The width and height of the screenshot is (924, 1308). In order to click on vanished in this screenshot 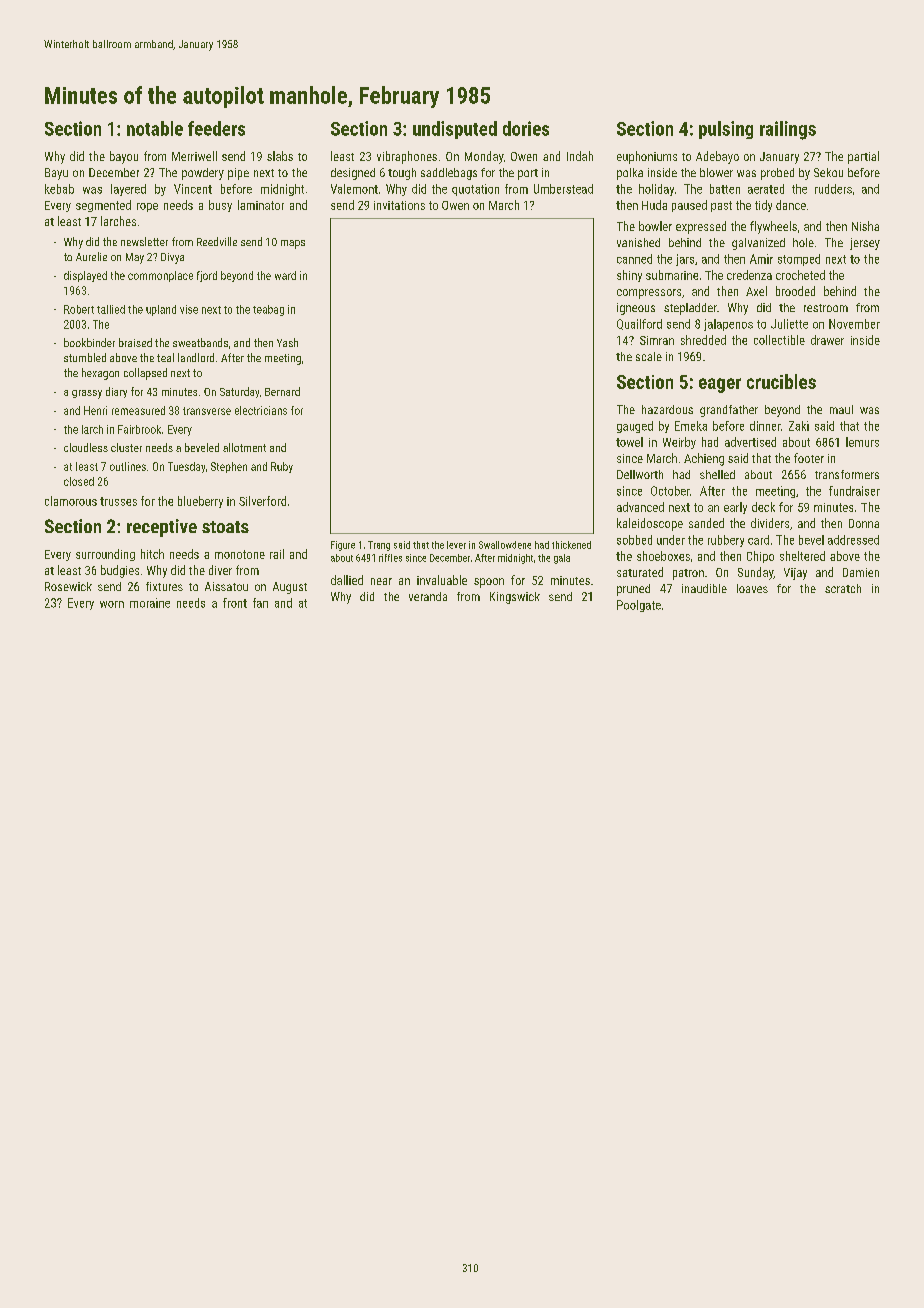, I will do `click(638, 242)`.
